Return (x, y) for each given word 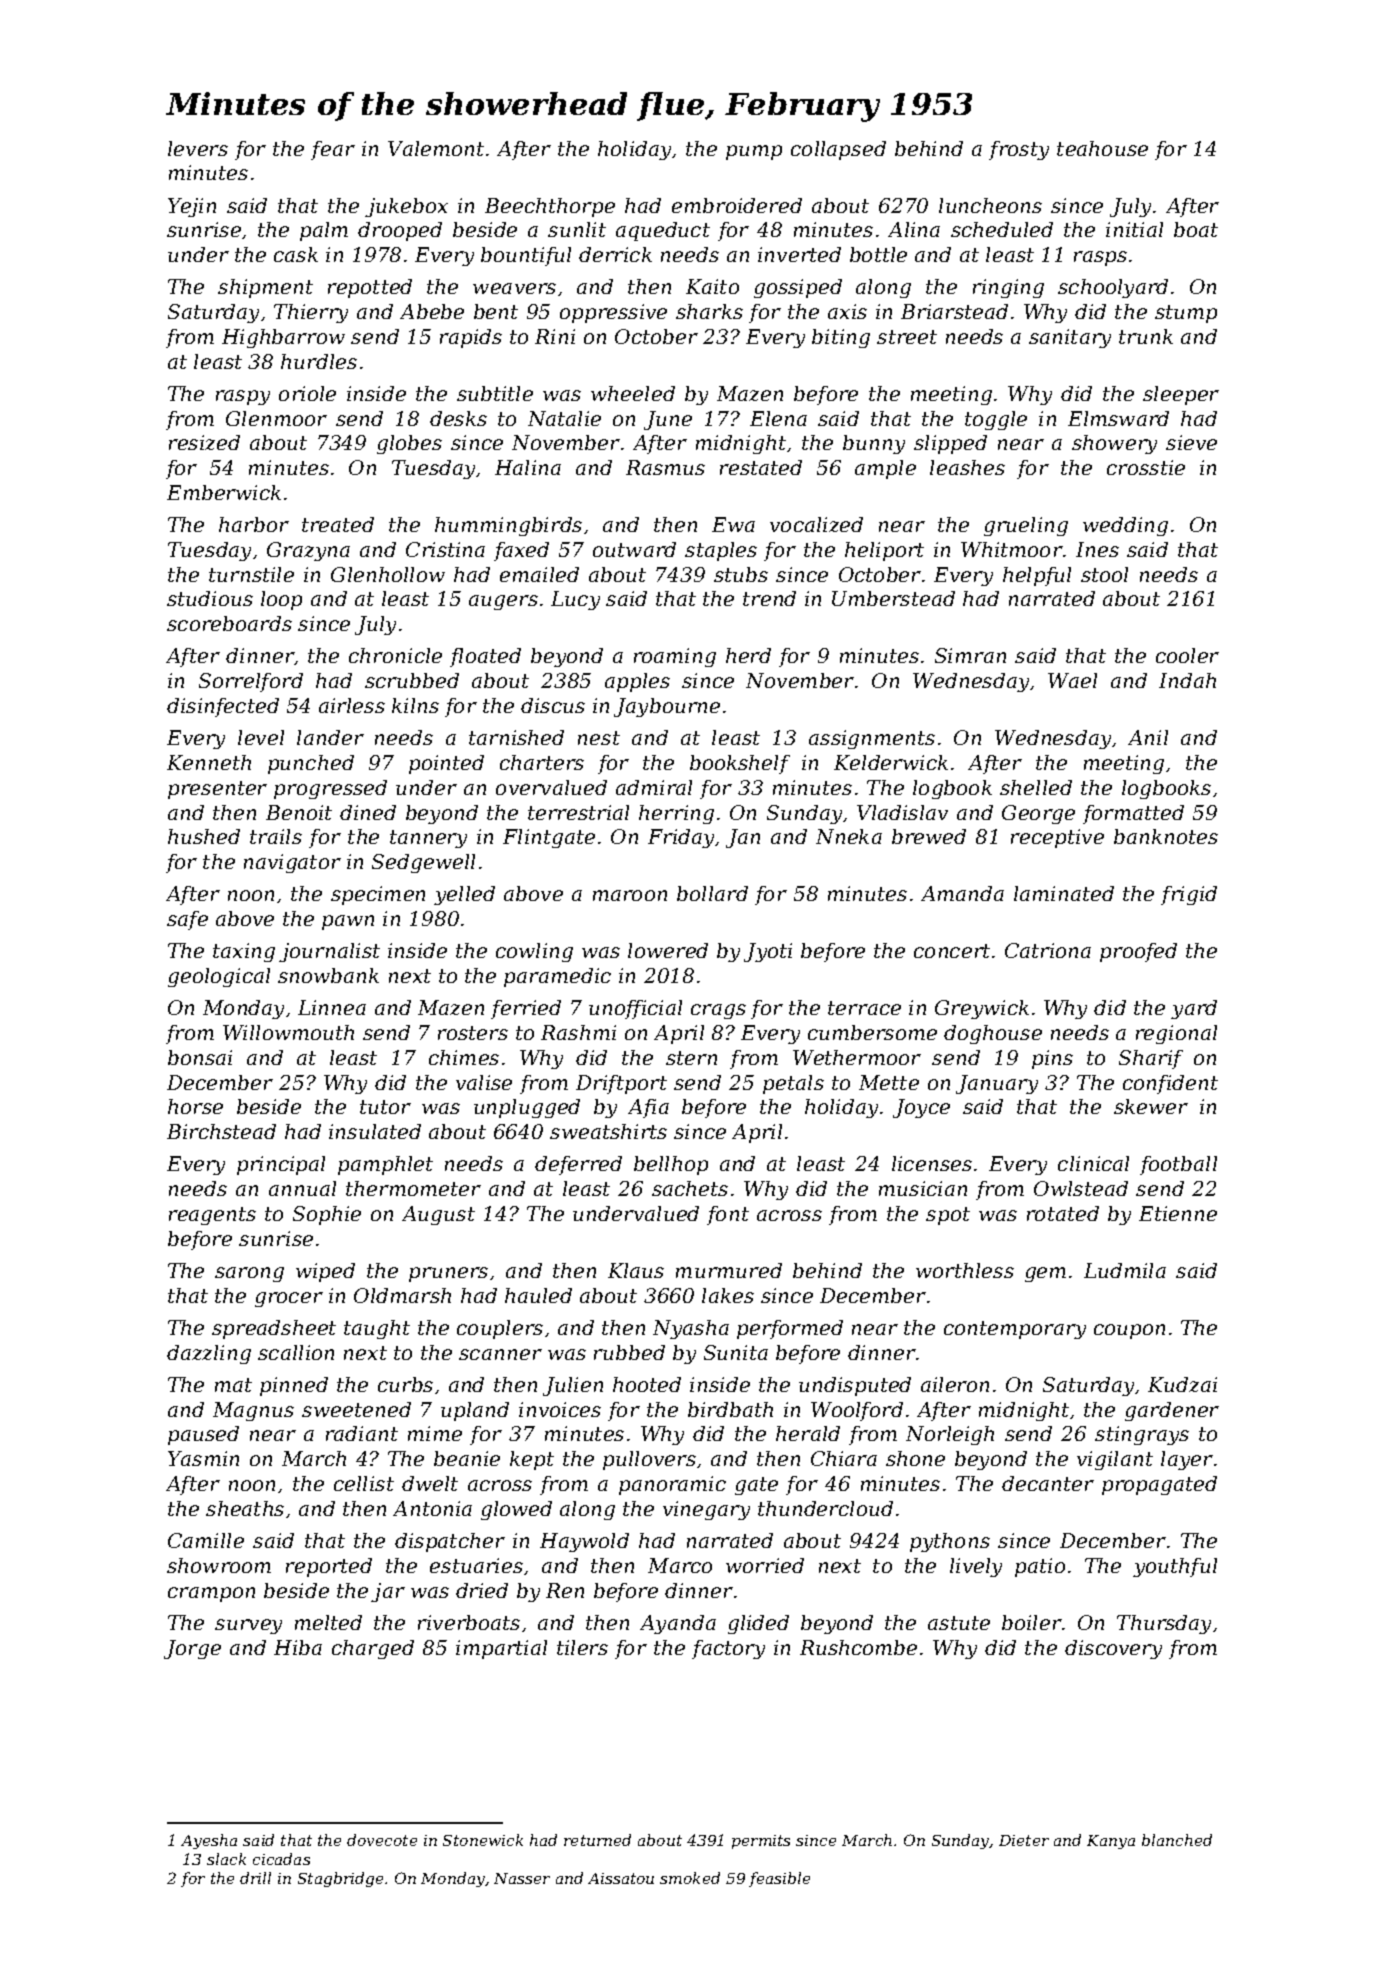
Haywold (584, 1542)
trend (769, 598)
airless (352, 705)
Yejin (192, 207)
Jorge (192, 1649)
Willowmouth (288, 1032)
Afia (648, 1108)
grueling (1026, 526)
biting (841, 338)
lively (976, 1567)
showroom (219, 1565)
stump (1186, 314)
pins (1052, 1059)
